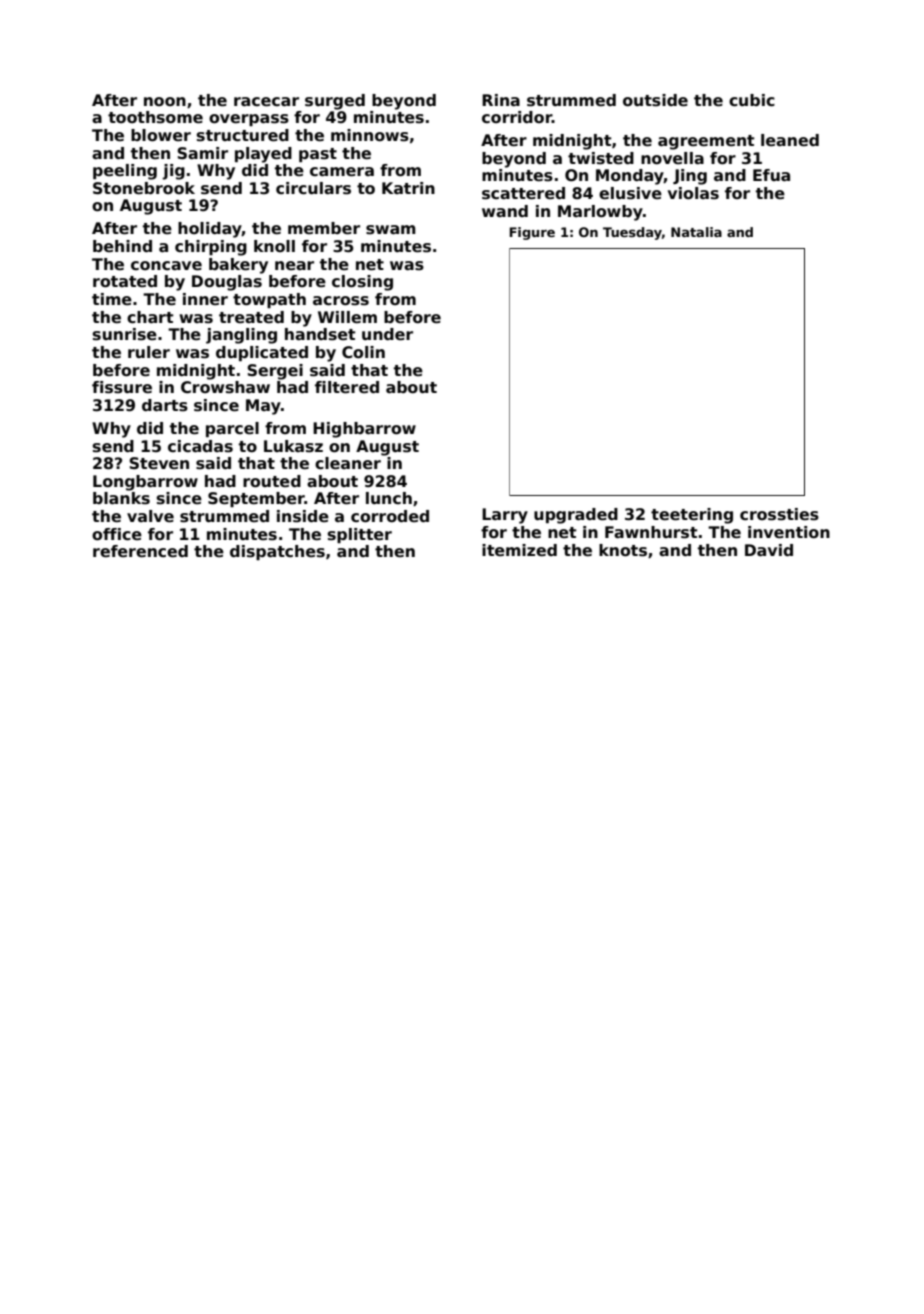 The width and height of the screenshot is (924, 1314). I want to click on cubic, so click(752, 100).
